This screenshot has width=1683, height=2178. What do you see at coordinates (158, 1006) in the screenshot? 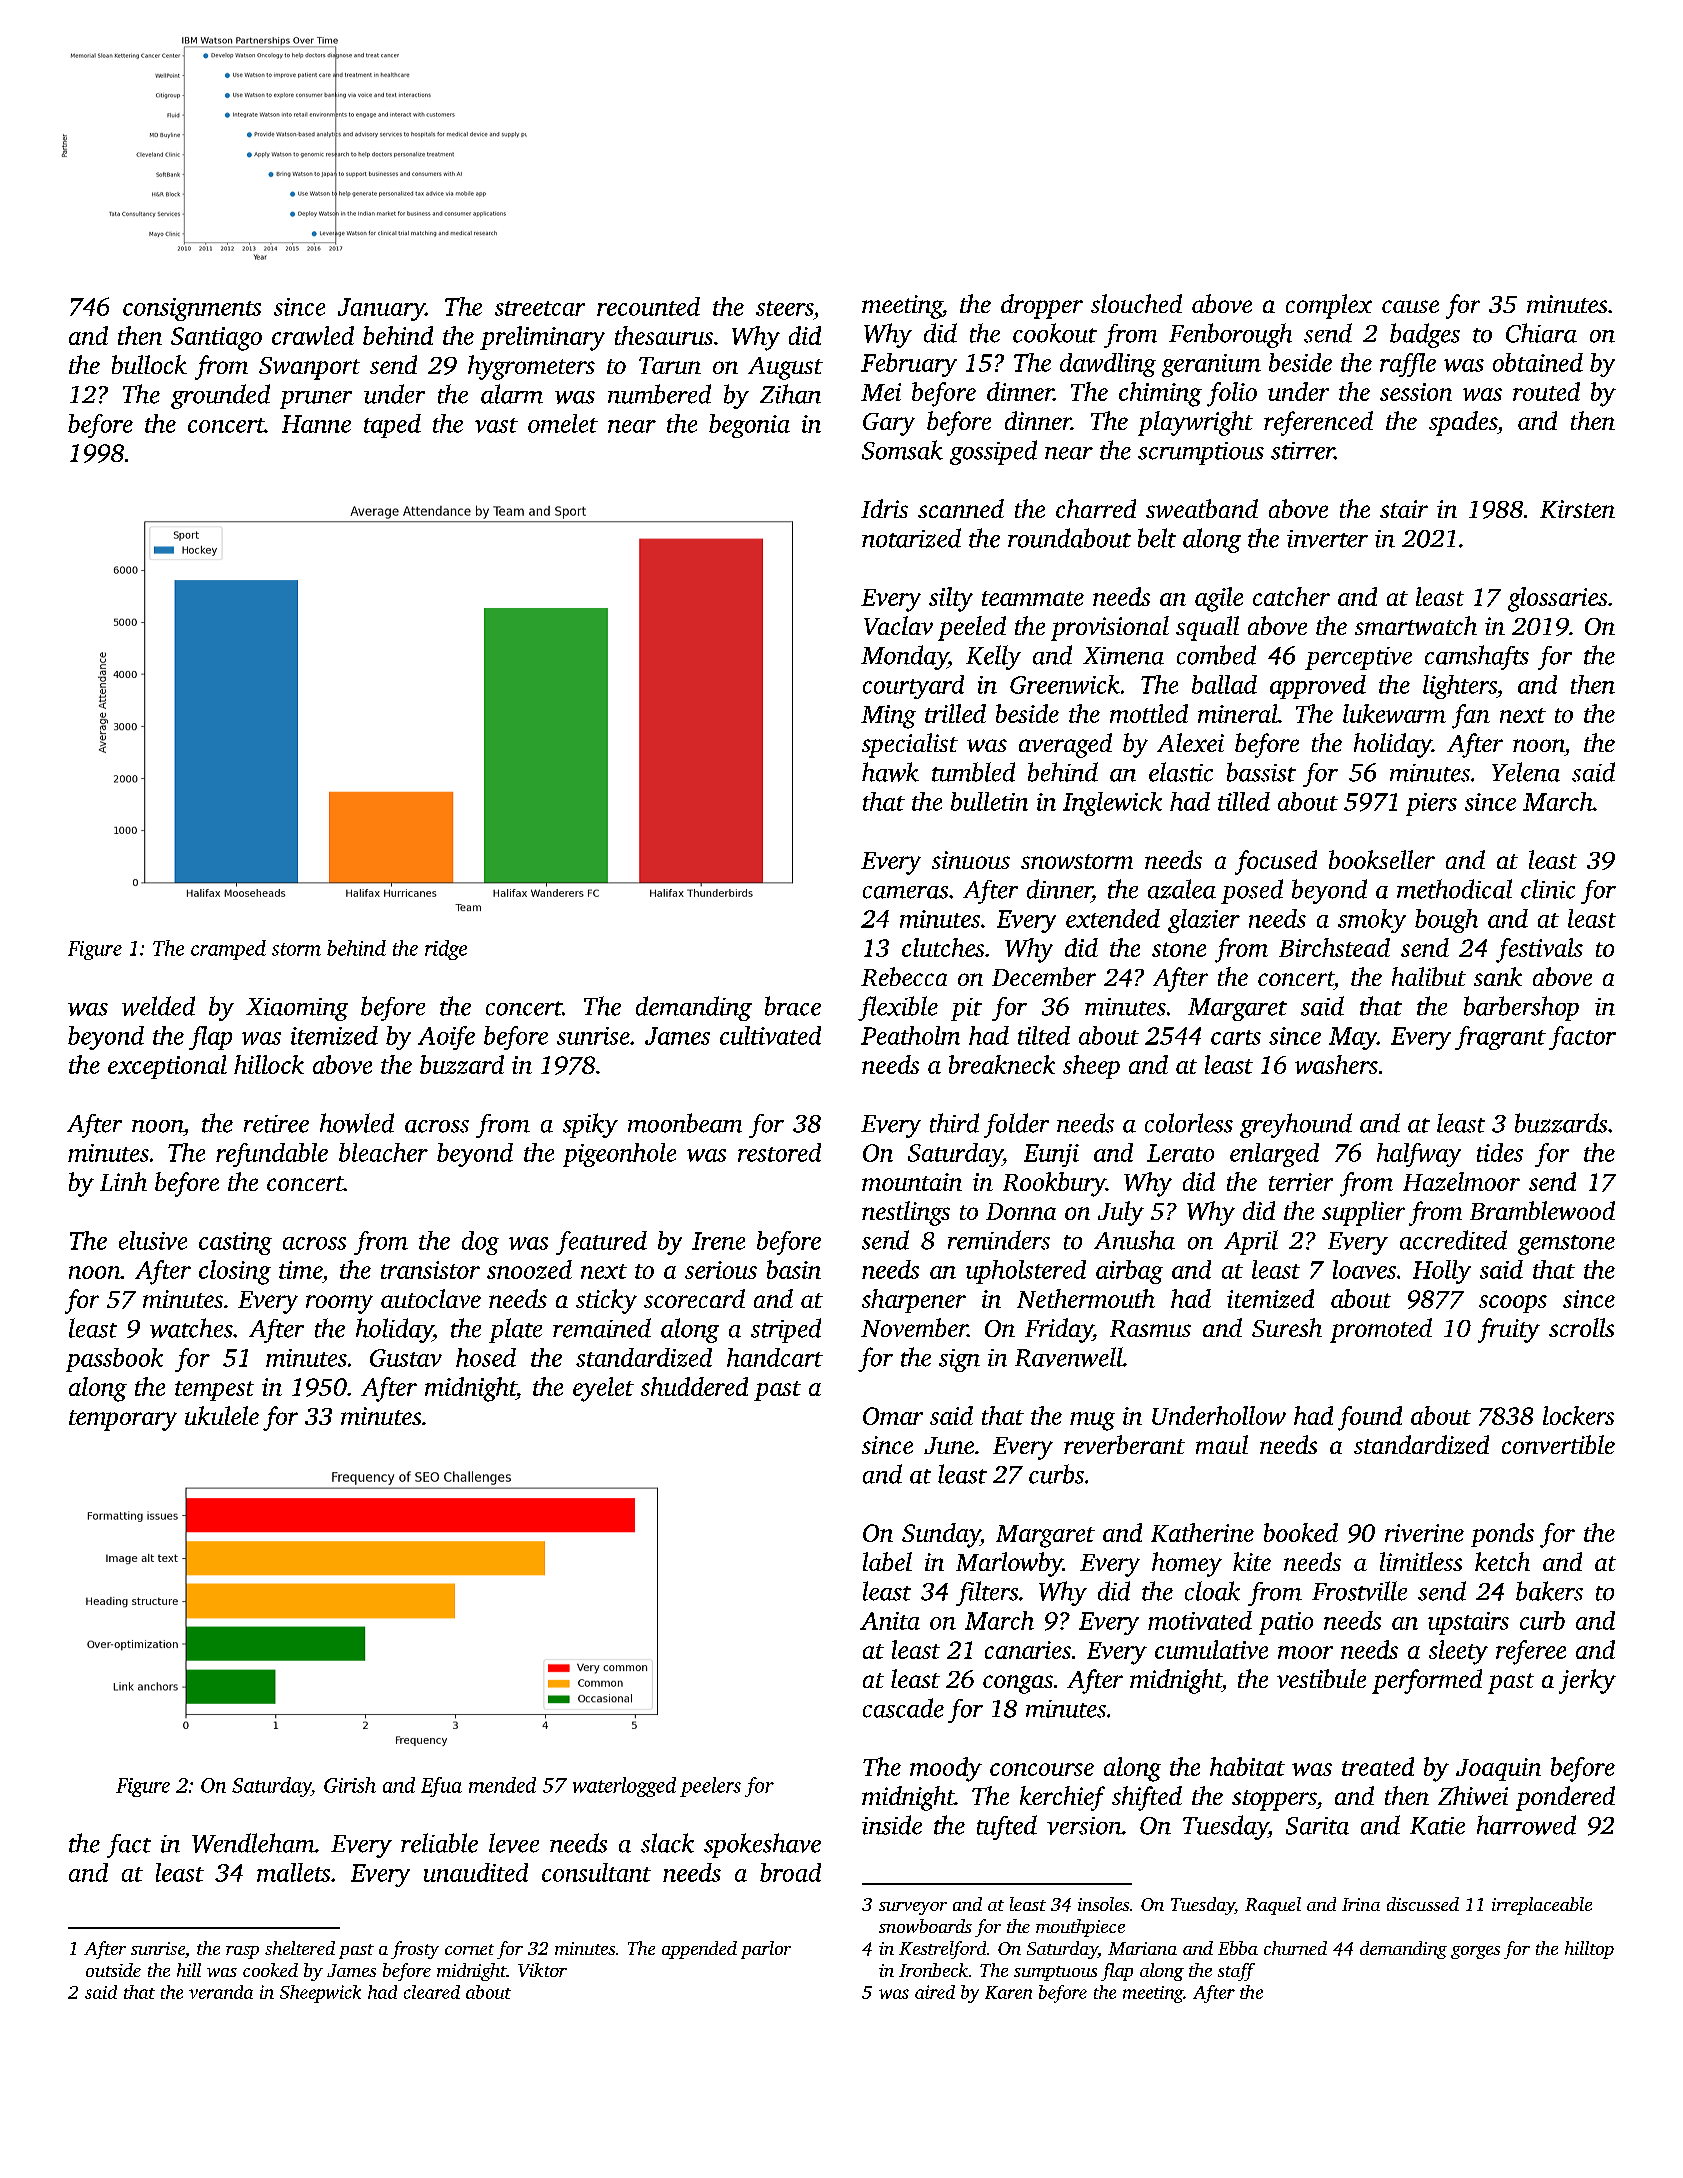
I see `welded` at bounding box center [158, 1006].
